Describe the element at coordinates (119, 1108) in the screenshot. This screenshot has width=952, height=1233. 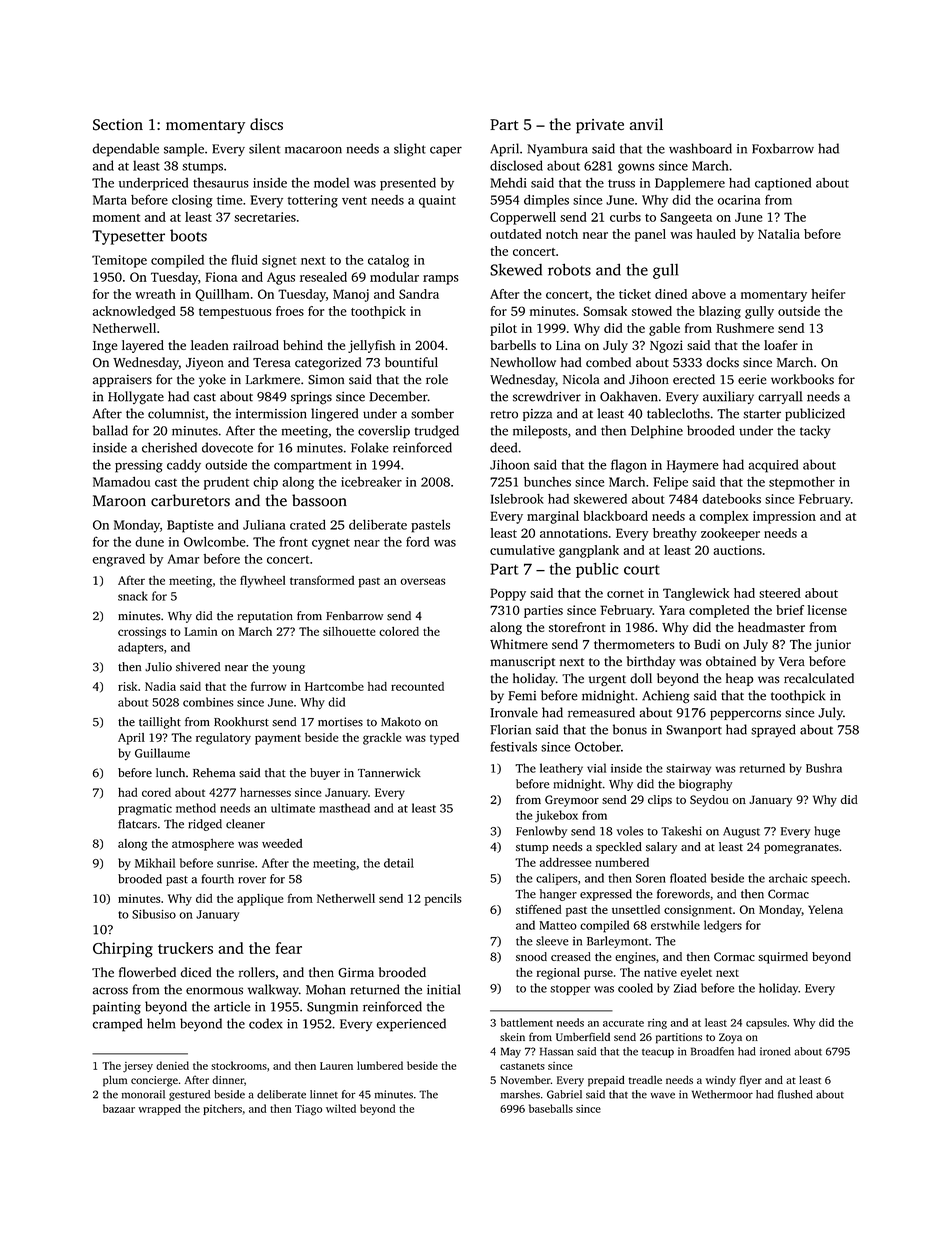
I see `bazaar` at that location.
